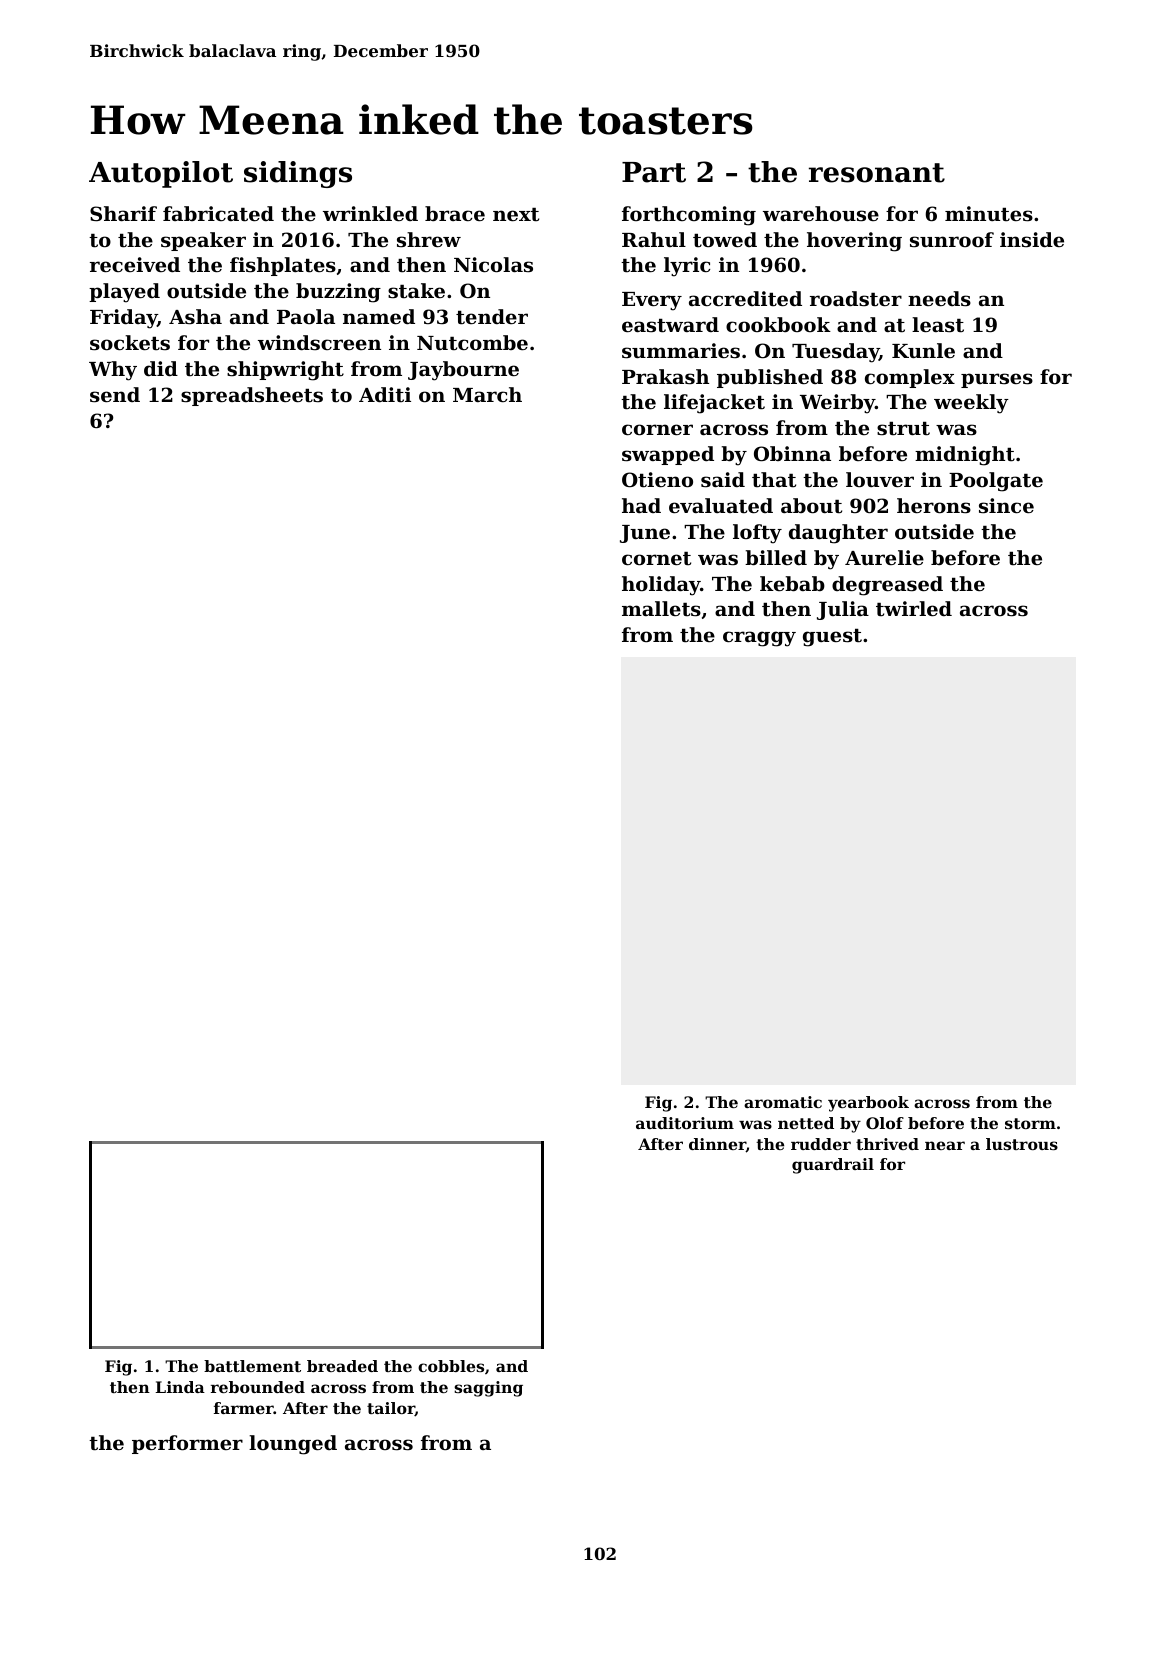 The height and width of the screenshot is (1654, 1165). What do you see at coordinates (1032, 240) in the screenshot?
I see `inside` at bounding box center [1032, 240].
